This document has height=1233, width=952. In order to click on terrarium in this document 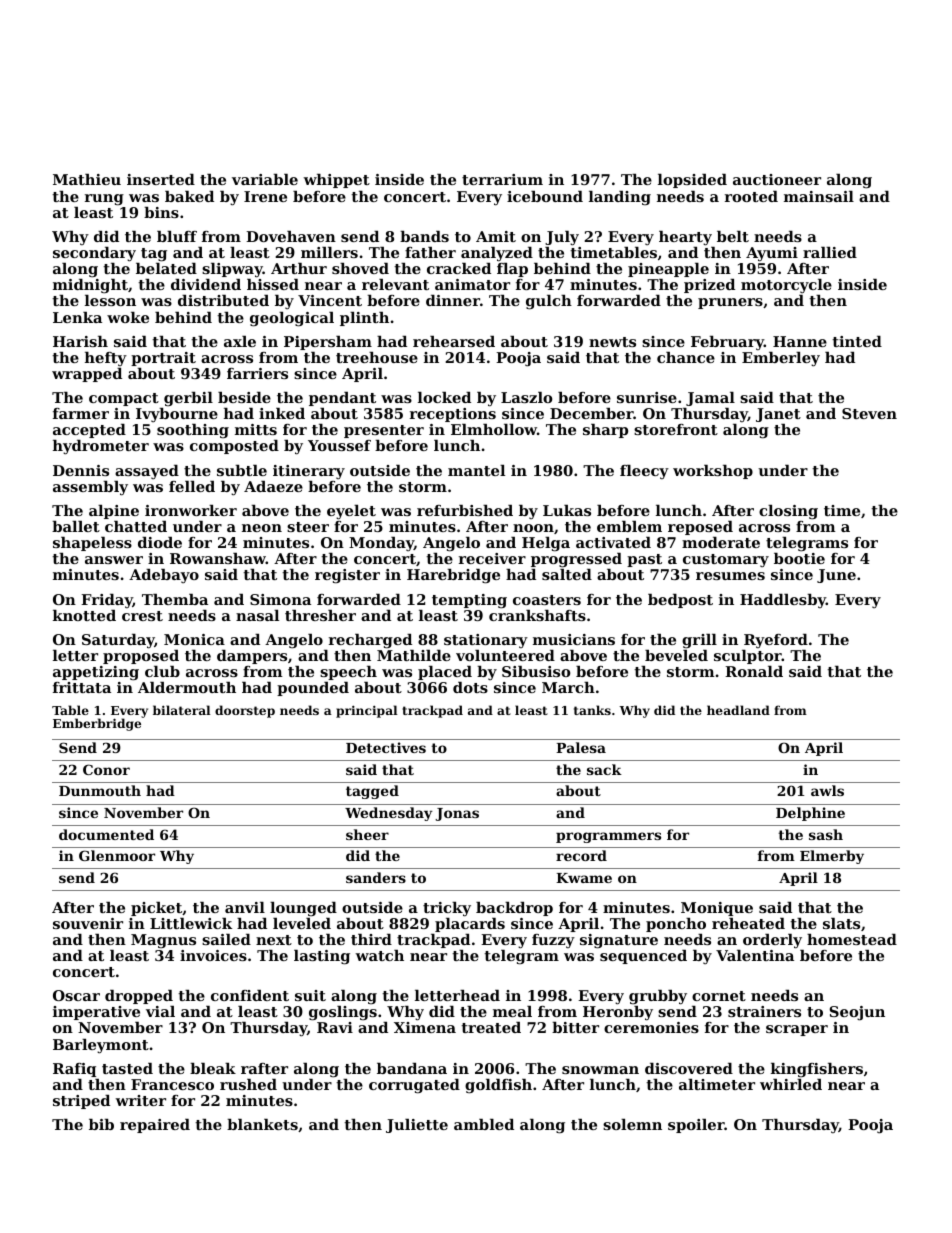, I will do `click(502, 179)`.
